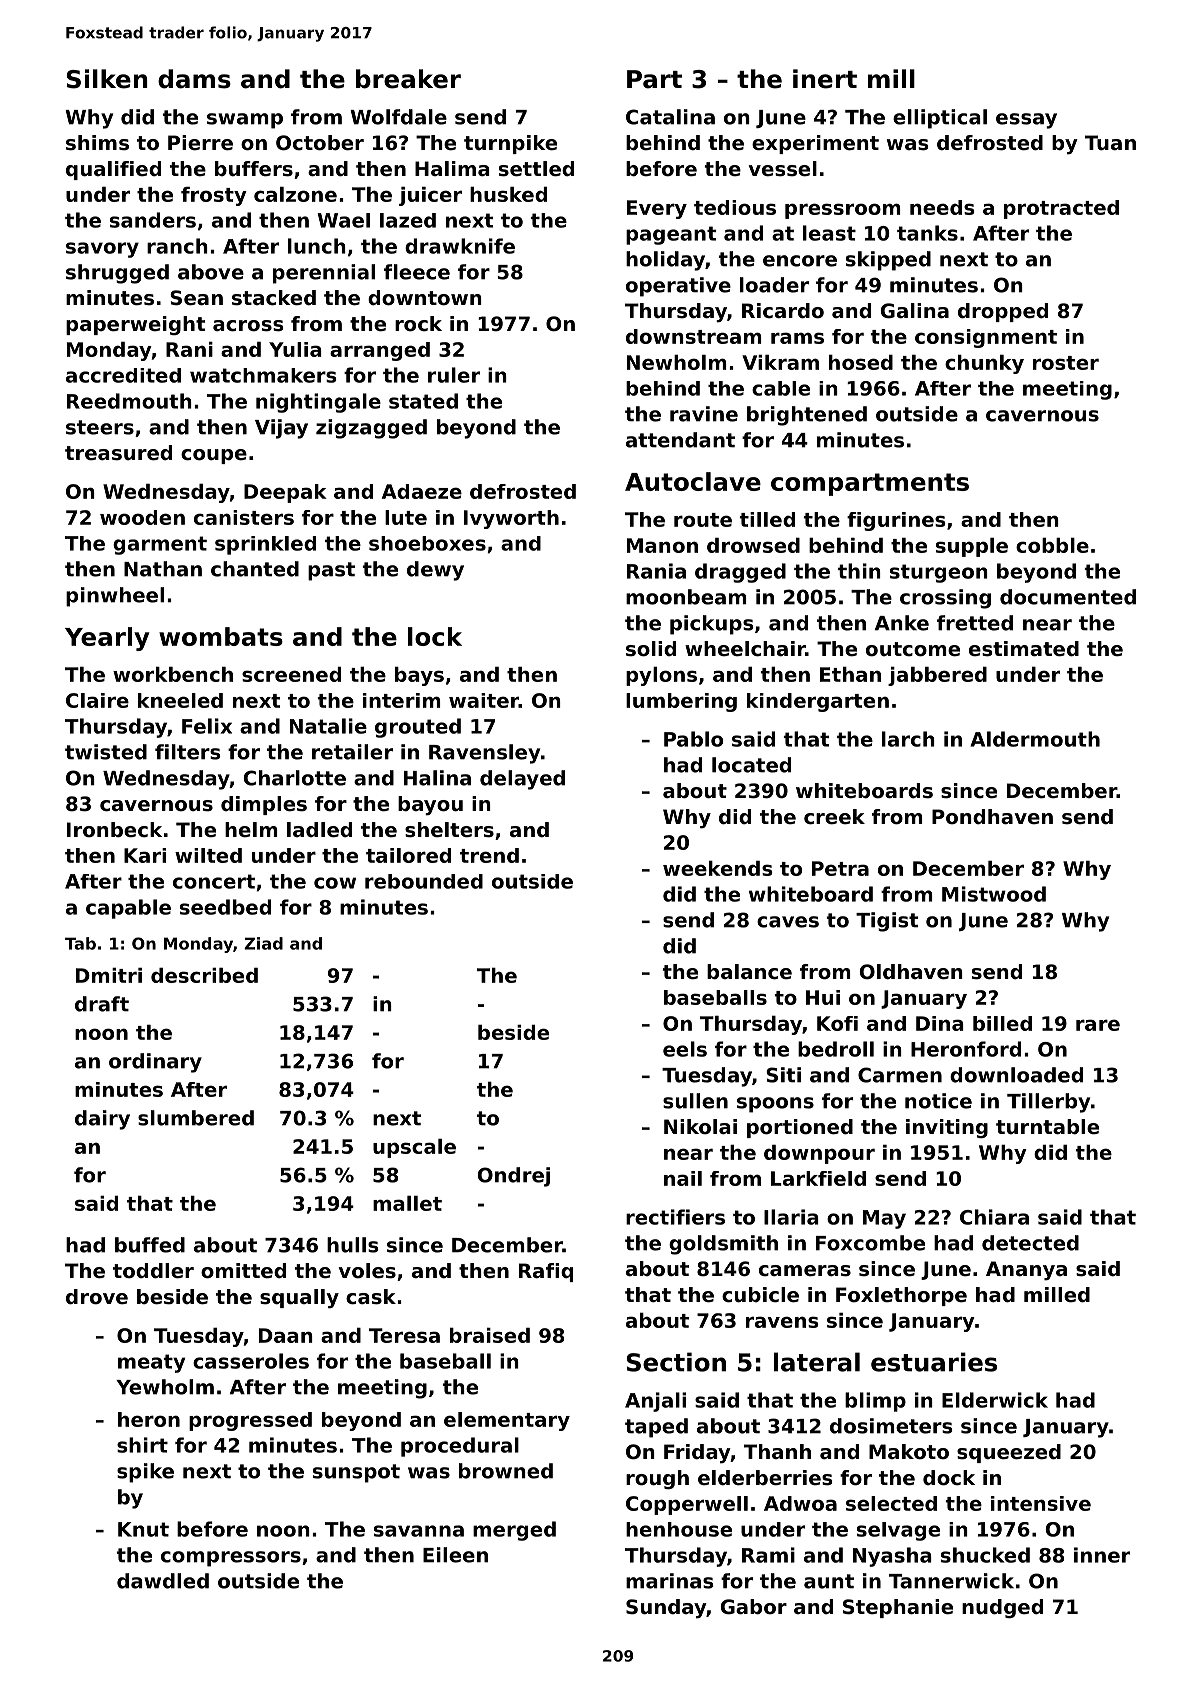  I want to click on merged, so click(514, 1531).
